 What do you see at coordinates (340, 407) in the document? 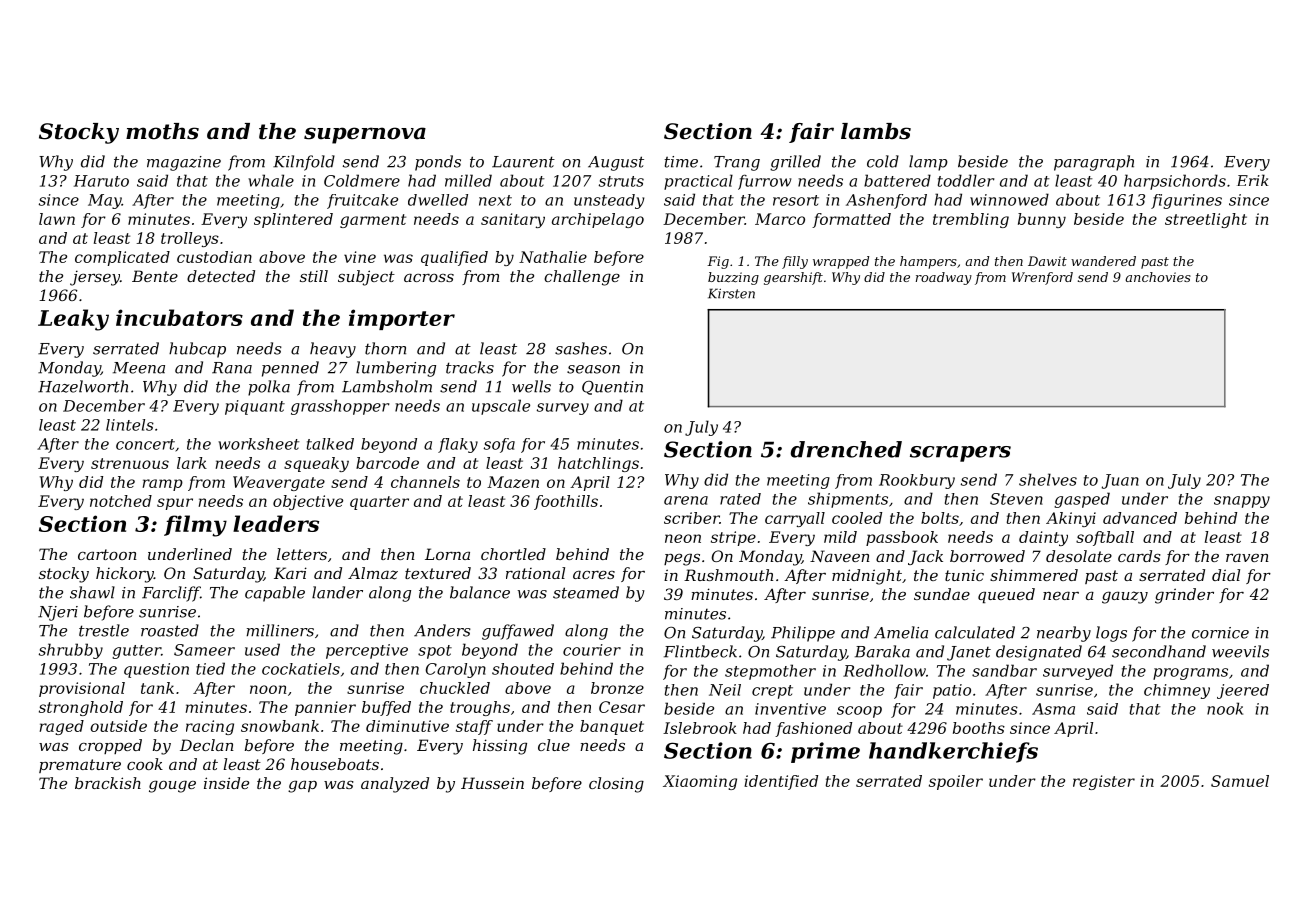
I see `grasshopper` at bounding box center [340, 407].
